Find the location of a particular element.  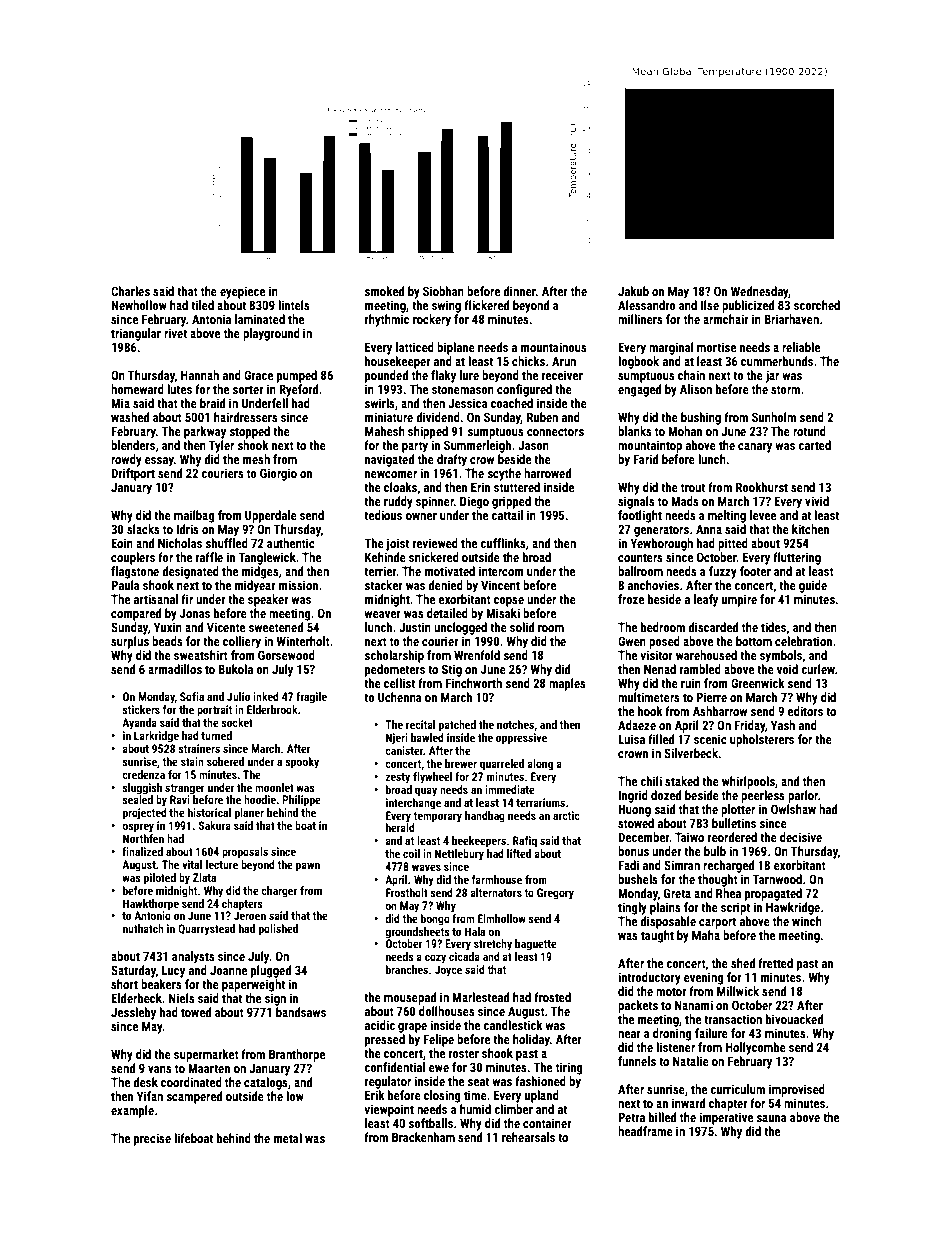

example is located at coordinates (132, 1111).
